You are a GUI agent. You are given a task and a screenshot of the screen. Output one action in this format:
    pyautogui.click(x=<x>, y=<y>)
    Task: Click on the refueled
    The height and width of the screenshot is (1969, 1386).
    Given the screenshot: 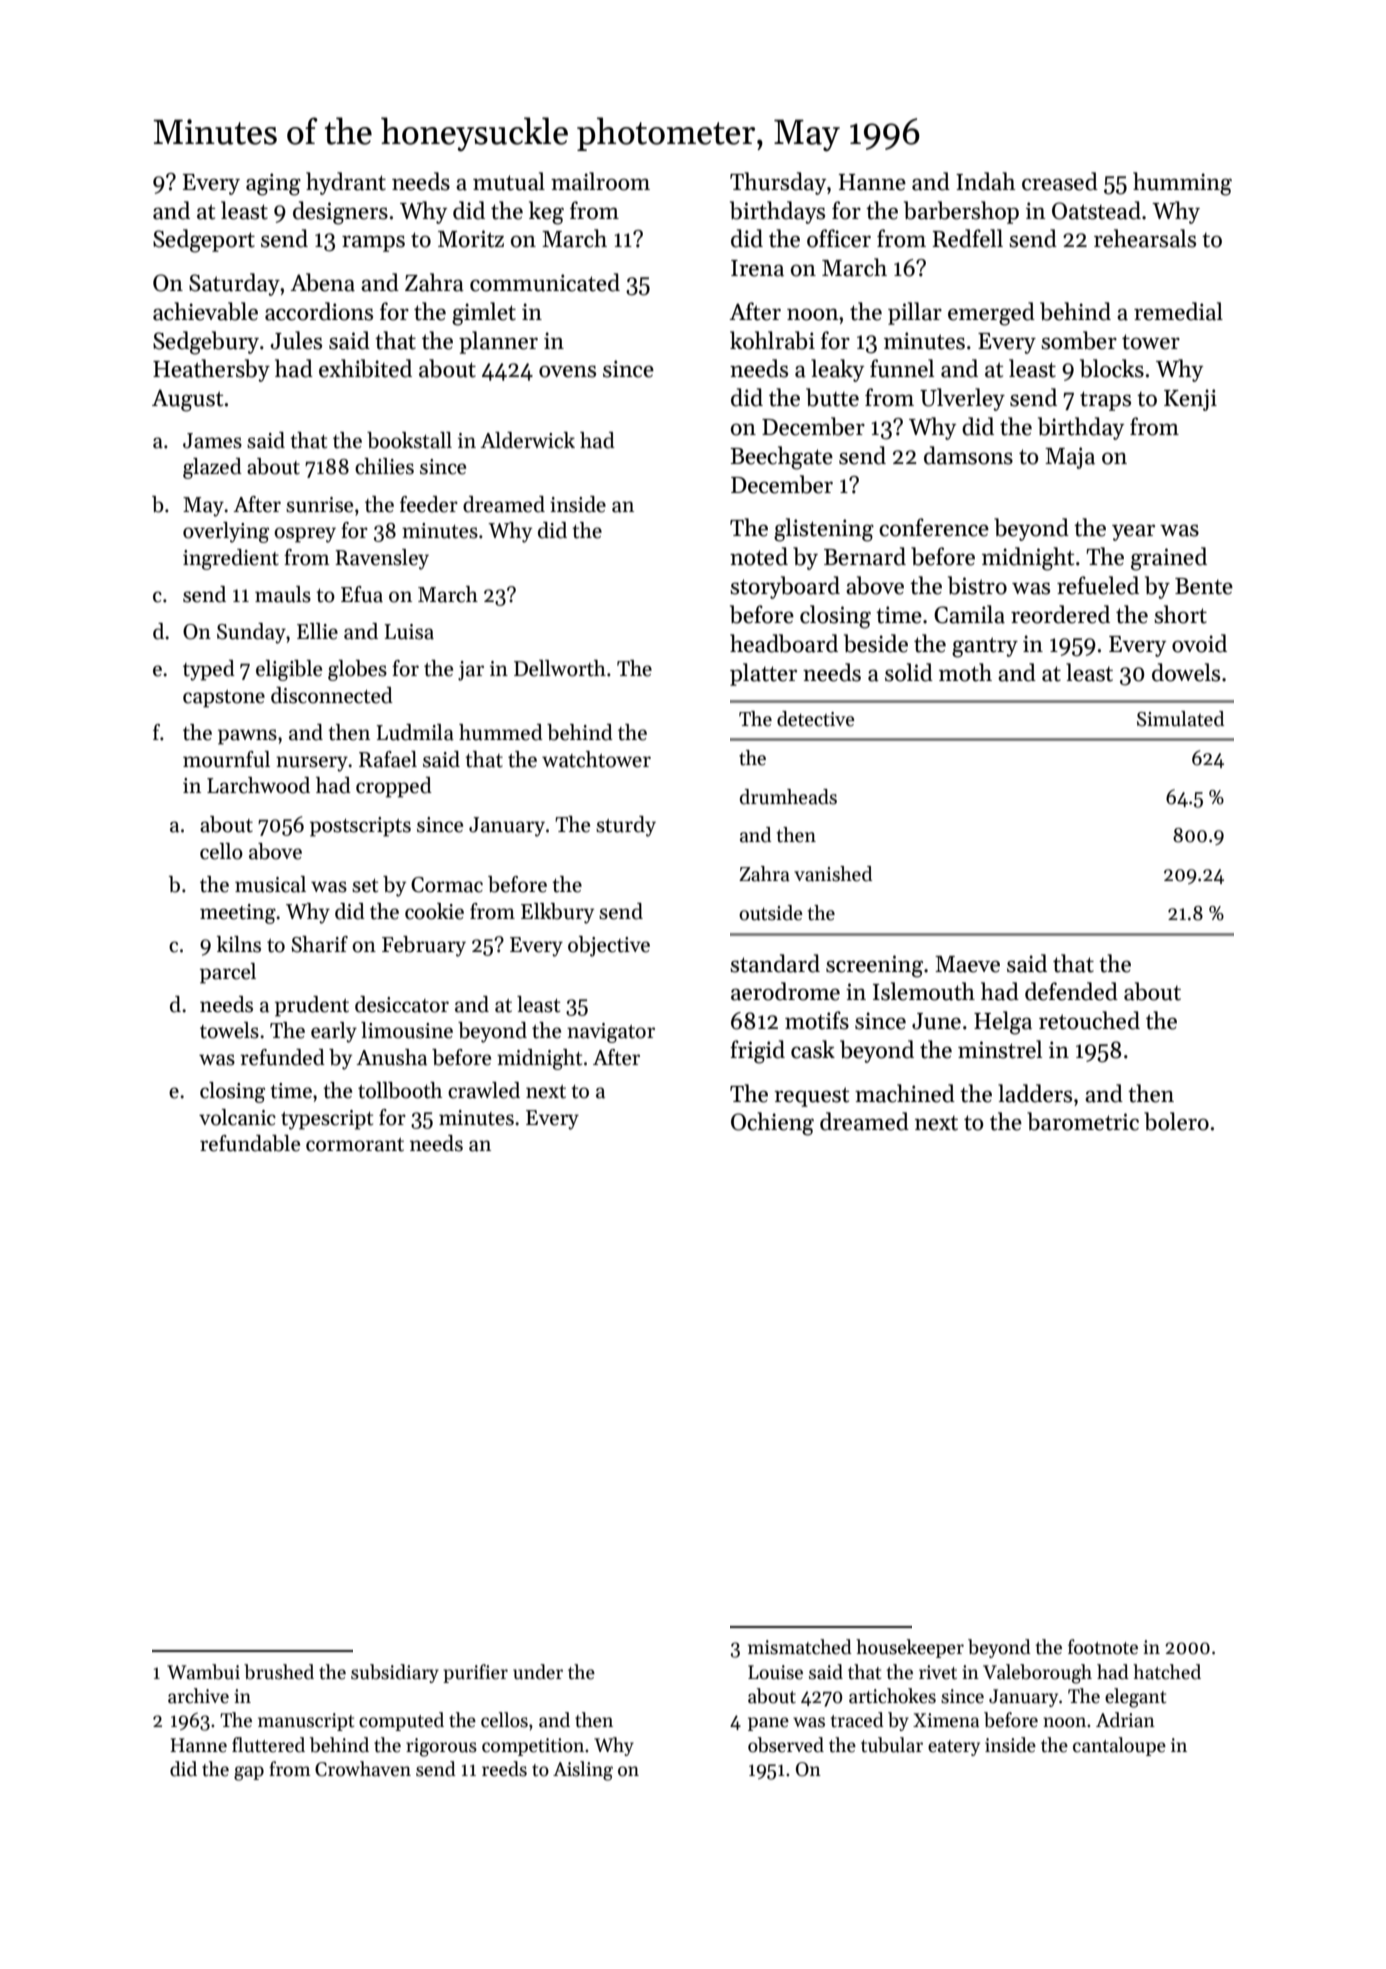 What is the action you would take?
    pyautogui.click(x=1098, y=585)
